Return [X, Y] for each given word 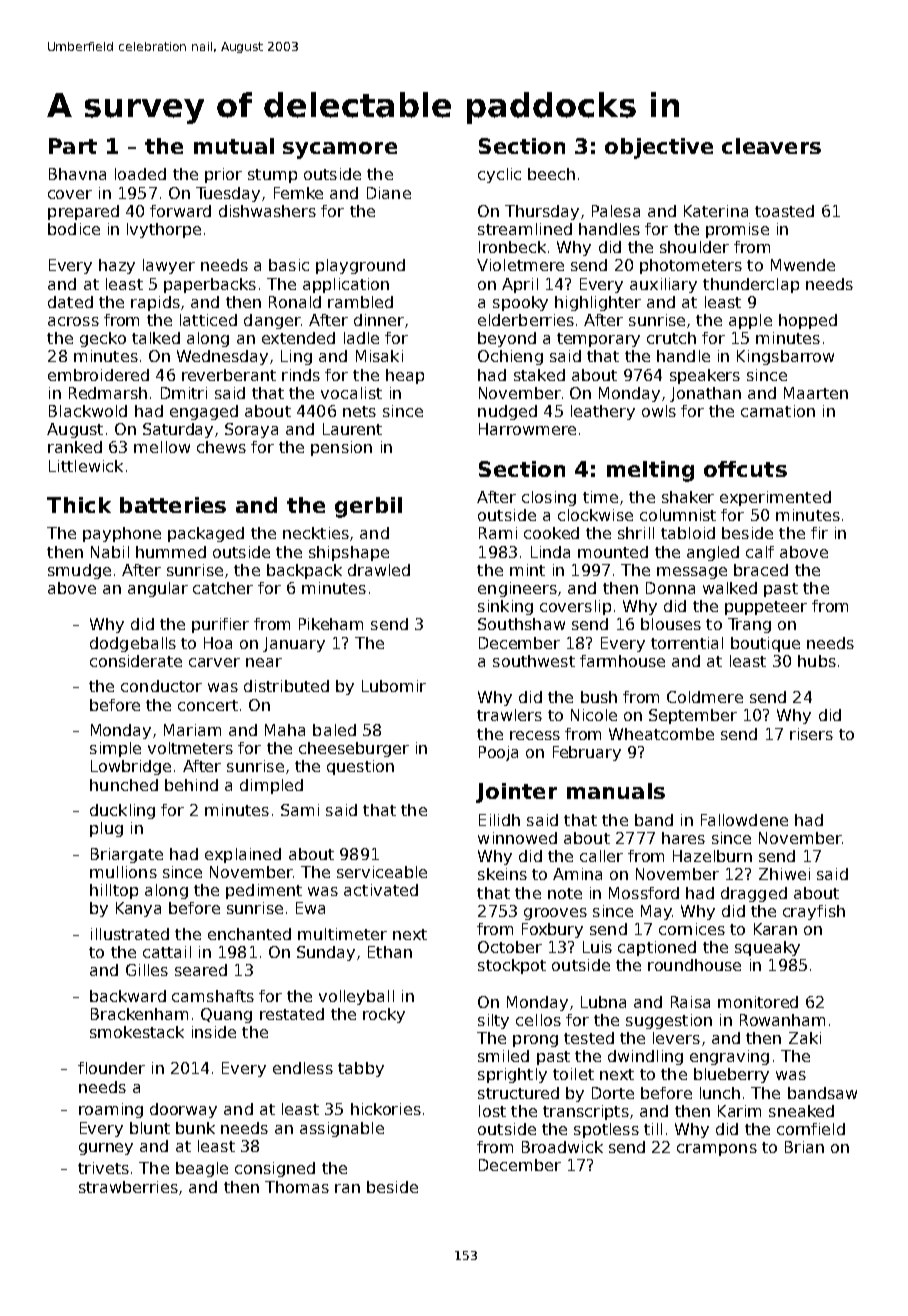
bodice [74, 229]
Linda [550, 552]
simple [115, 749]
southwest [534, 661]
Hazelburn [712, 856]
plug [106, 829]
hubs [817, 661]
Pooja [498, 753]
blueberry [731, 1075]
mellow [162, 447]
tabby [361, 1069]
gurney [106, 1149]
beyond [507, 339]
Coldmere [705, 697]
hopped [808, 321]
